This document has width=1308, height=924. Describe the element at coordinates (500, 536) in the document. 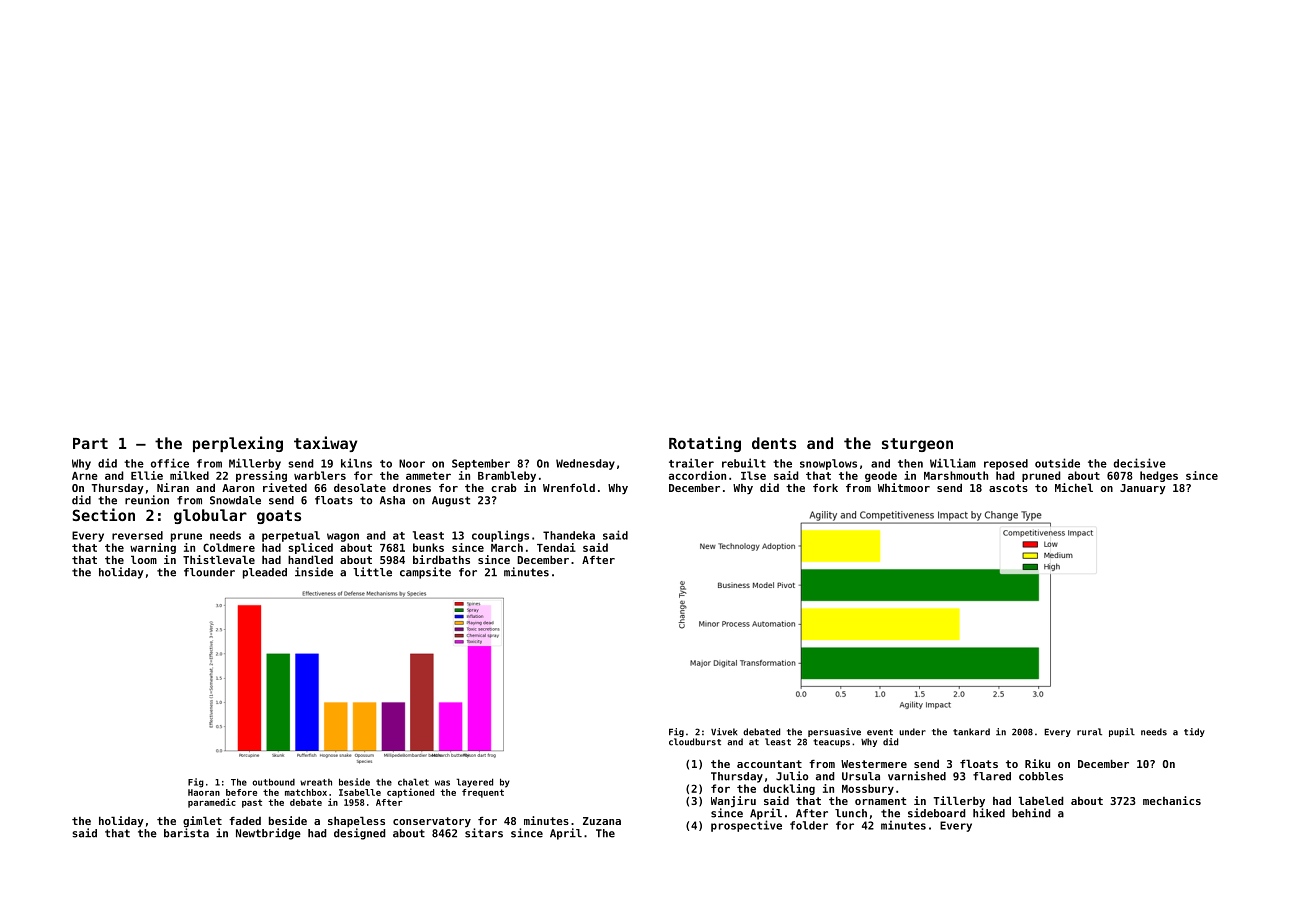

I see `couplings` at that location.
